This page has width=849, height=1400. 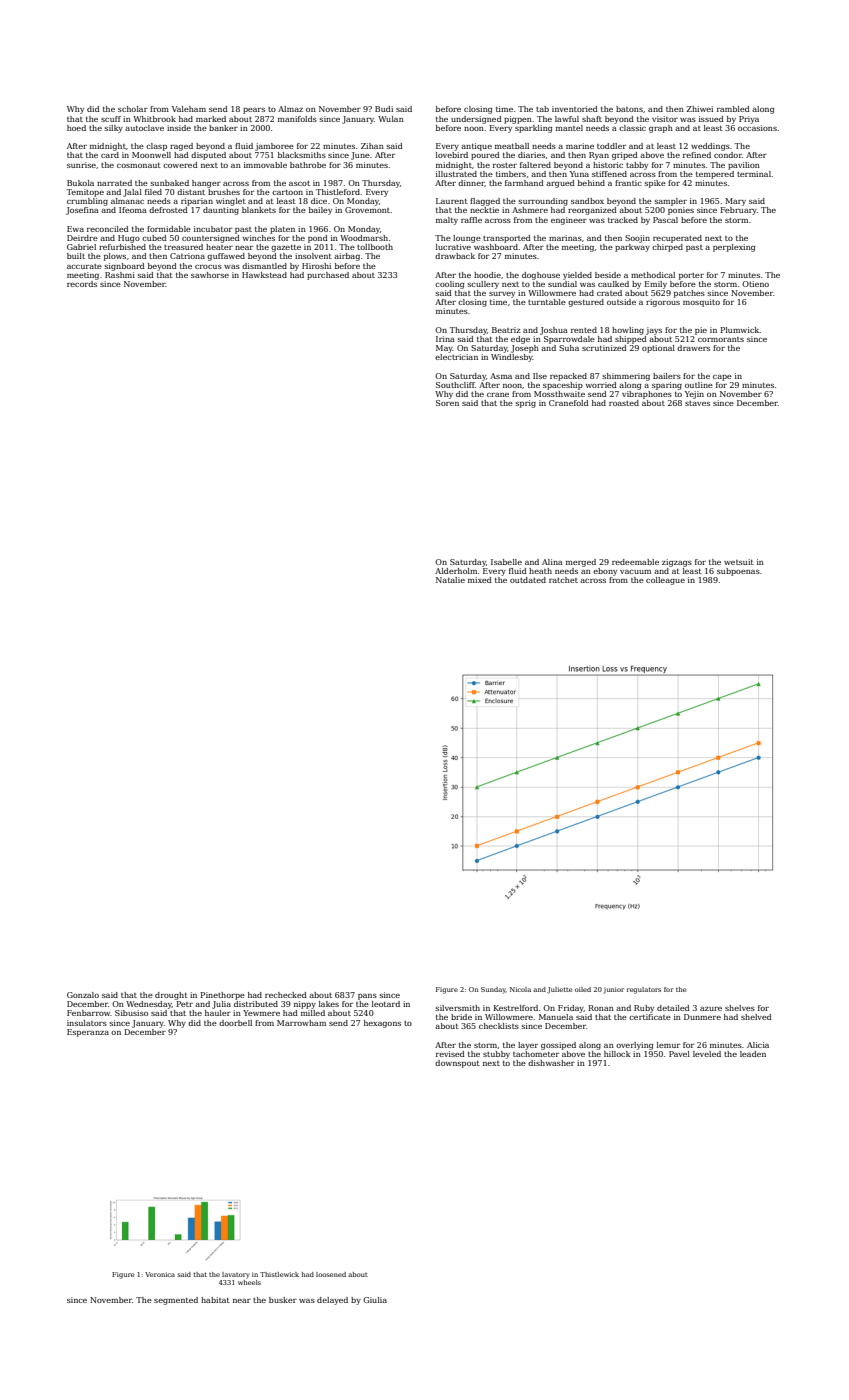 What do you see at coordinates (733, 109) in the page?
I see `rambled` at bounding box center [733, 109].
